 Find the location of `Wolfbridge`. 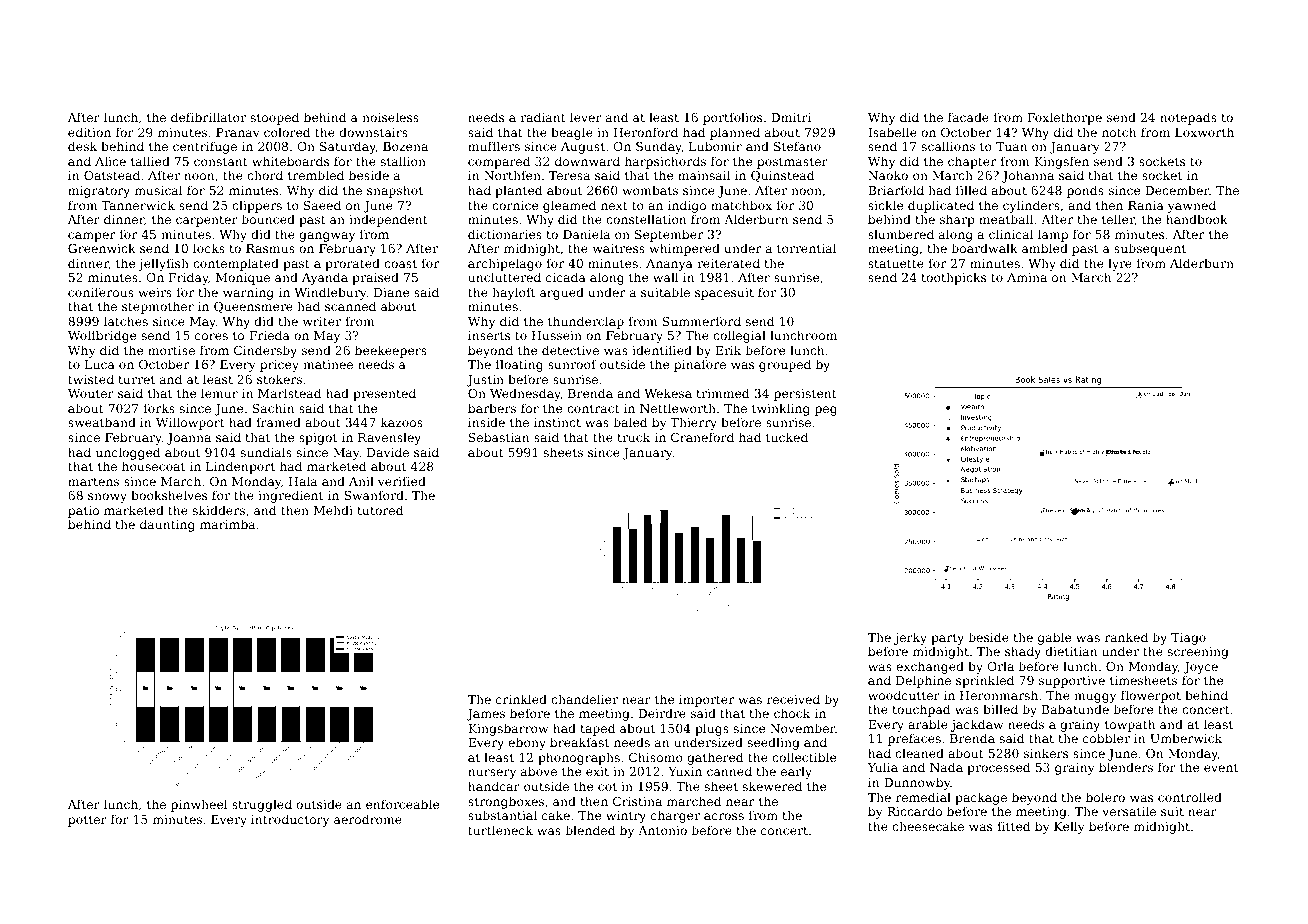

Wolfbridge is located at coordinates (102, 336).
